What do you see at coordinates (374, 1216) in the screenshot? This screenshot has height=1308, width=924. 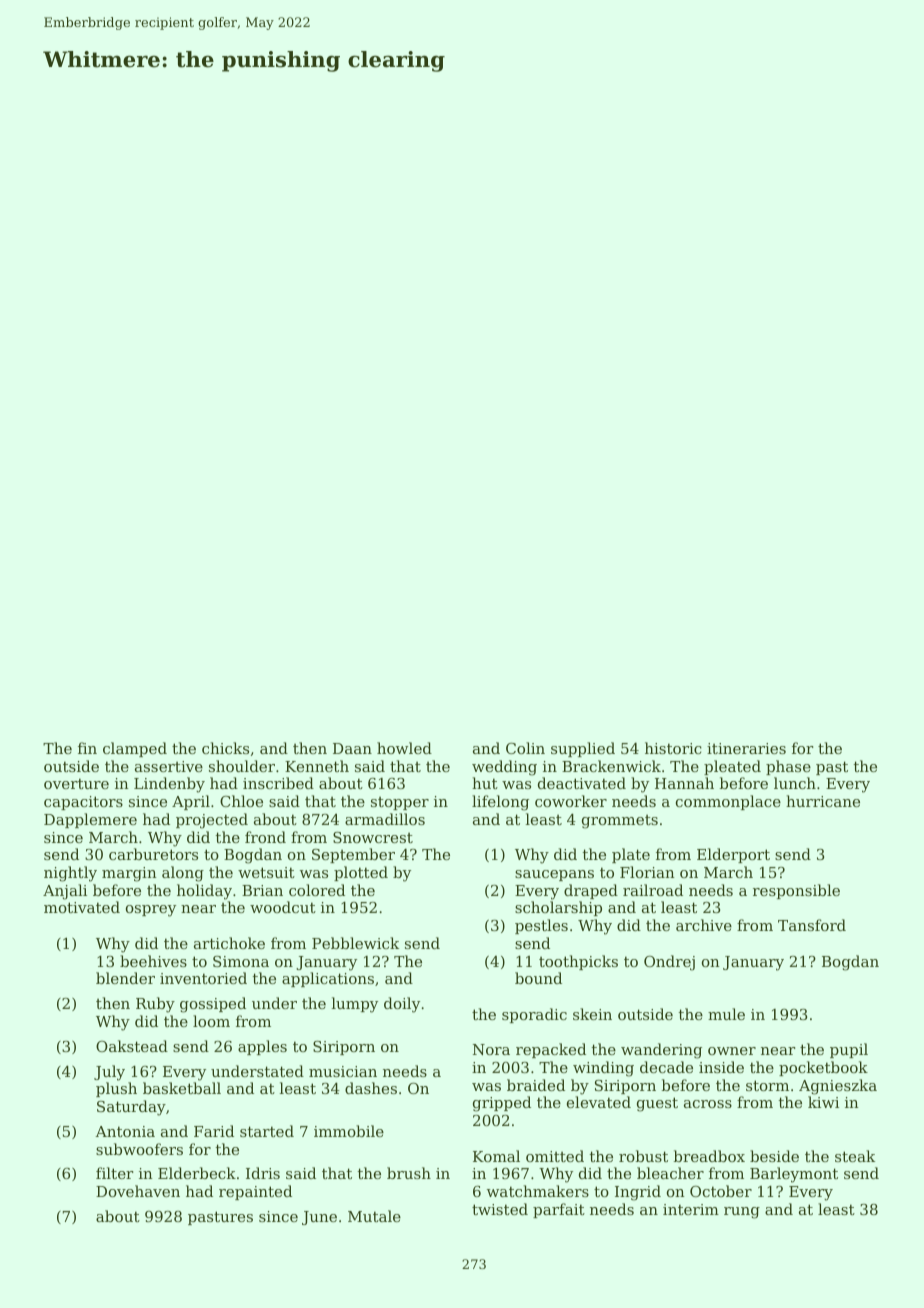 I see `Mutale` at bounding box center [374, 1216].
